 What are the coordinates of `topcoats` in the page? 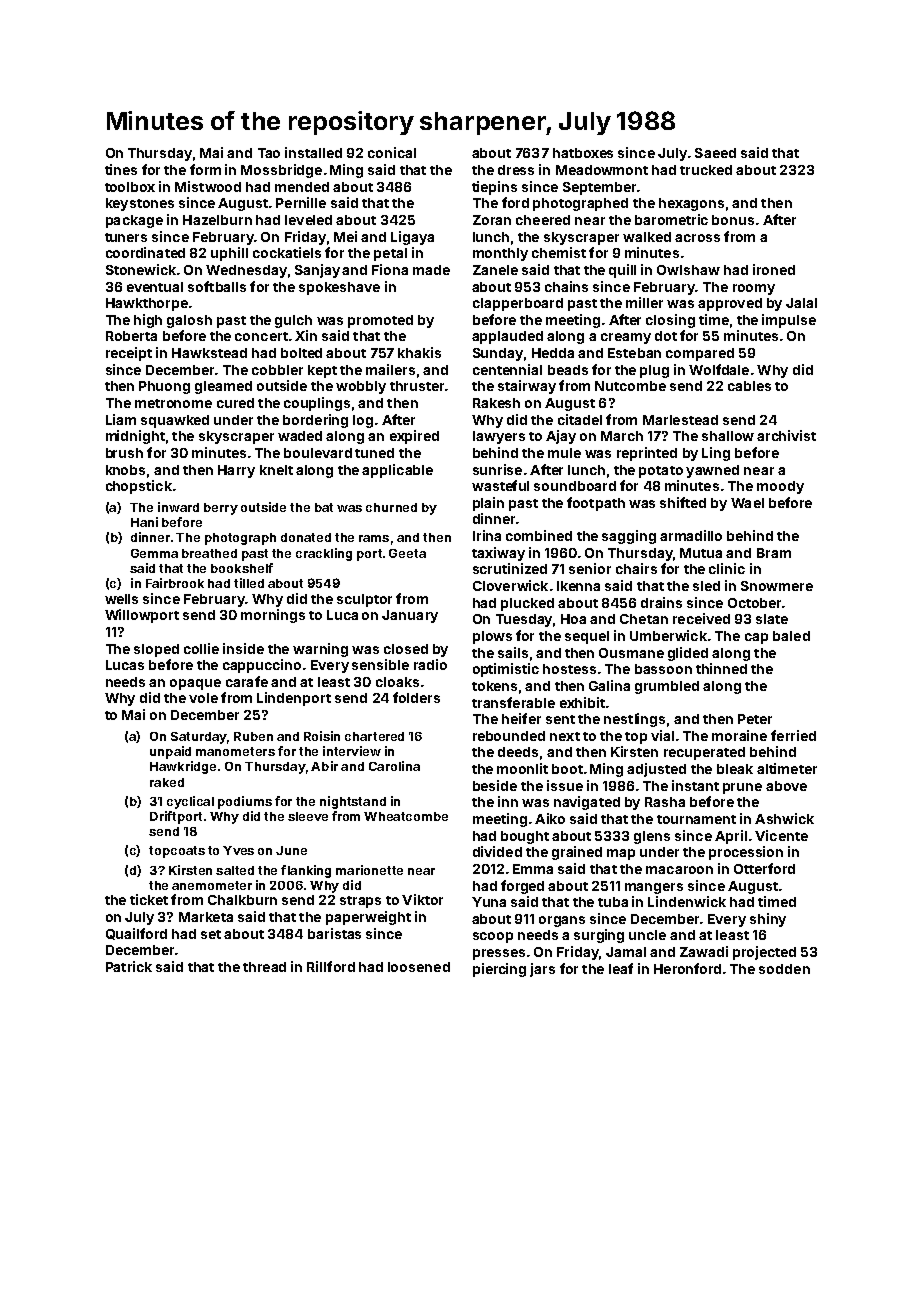 It's located at (177, 852).
